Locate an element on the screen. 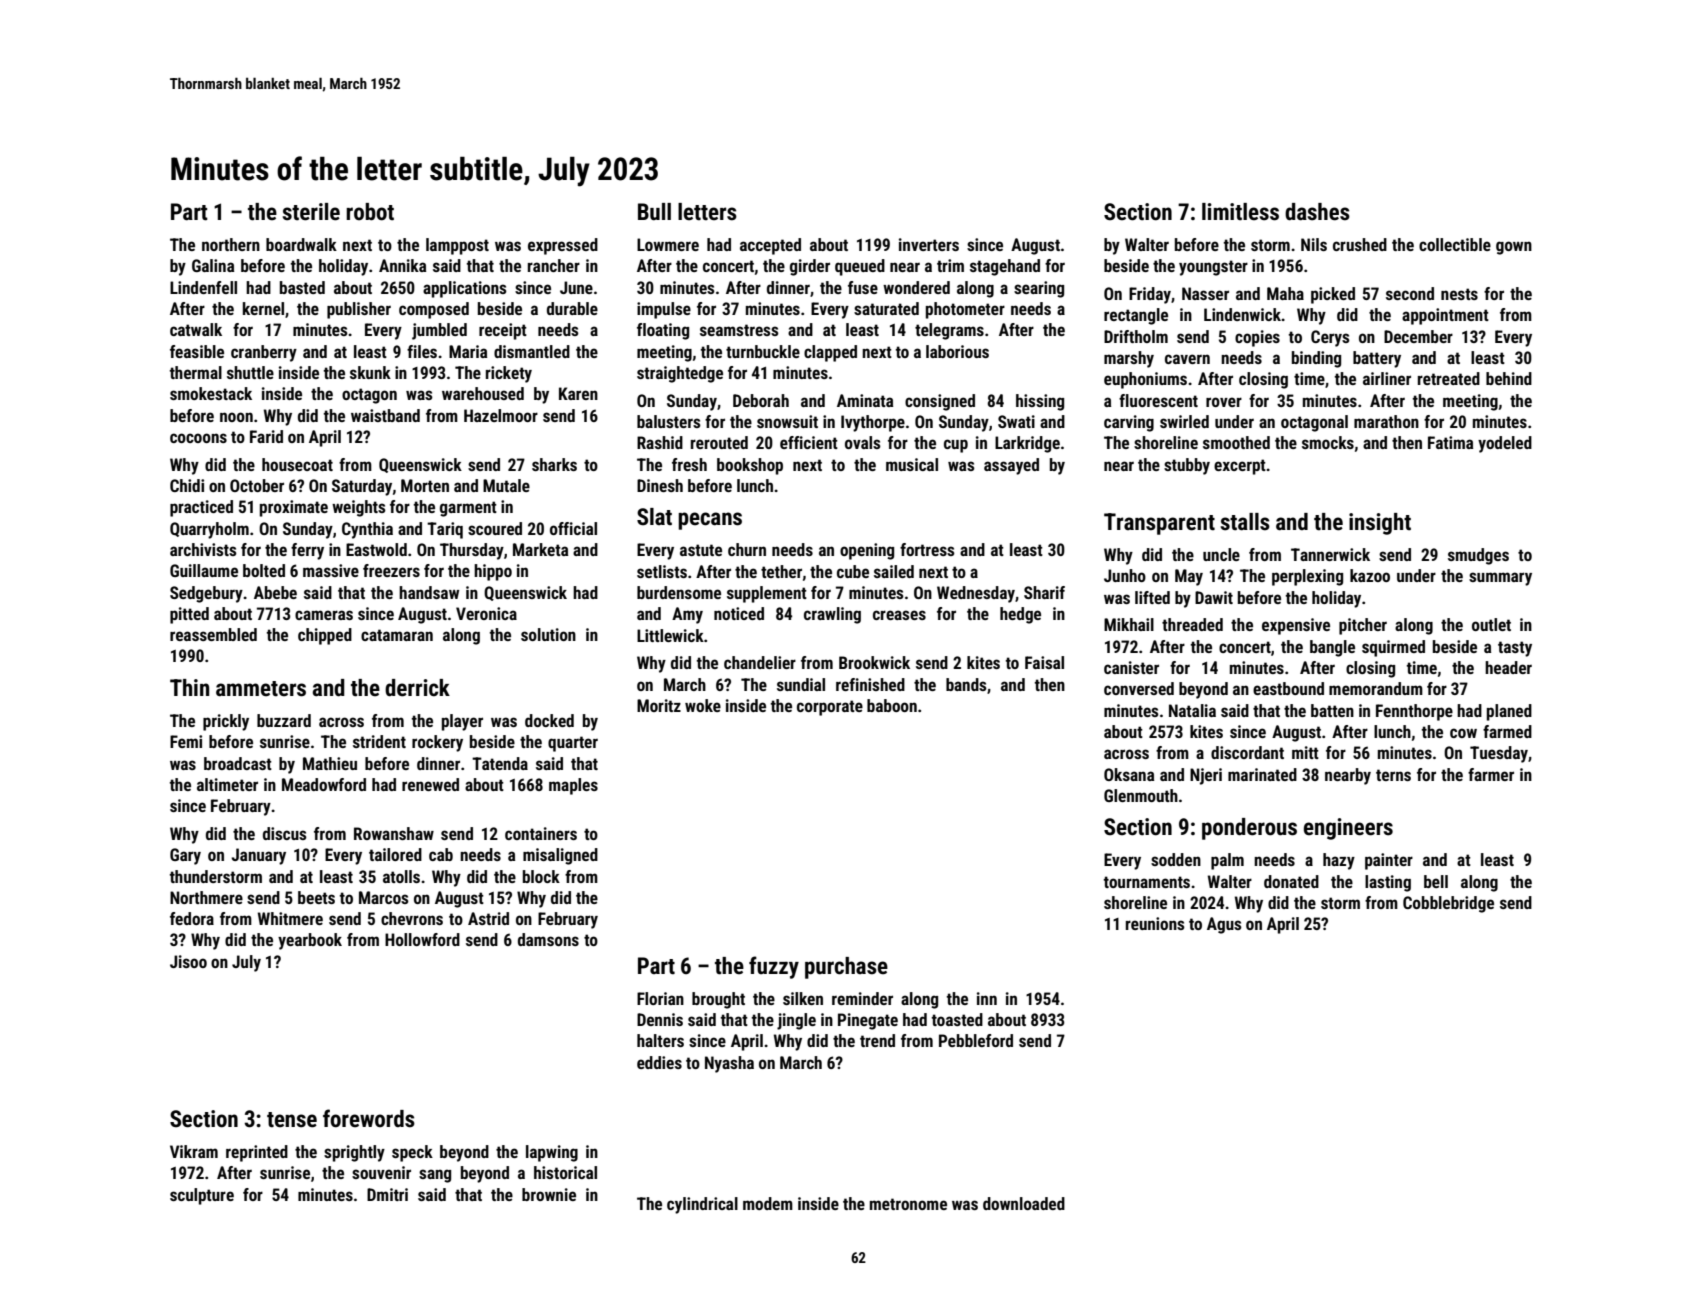 This screenshot has height=1315, width=1702. January is located at coordinates (258, 856).
